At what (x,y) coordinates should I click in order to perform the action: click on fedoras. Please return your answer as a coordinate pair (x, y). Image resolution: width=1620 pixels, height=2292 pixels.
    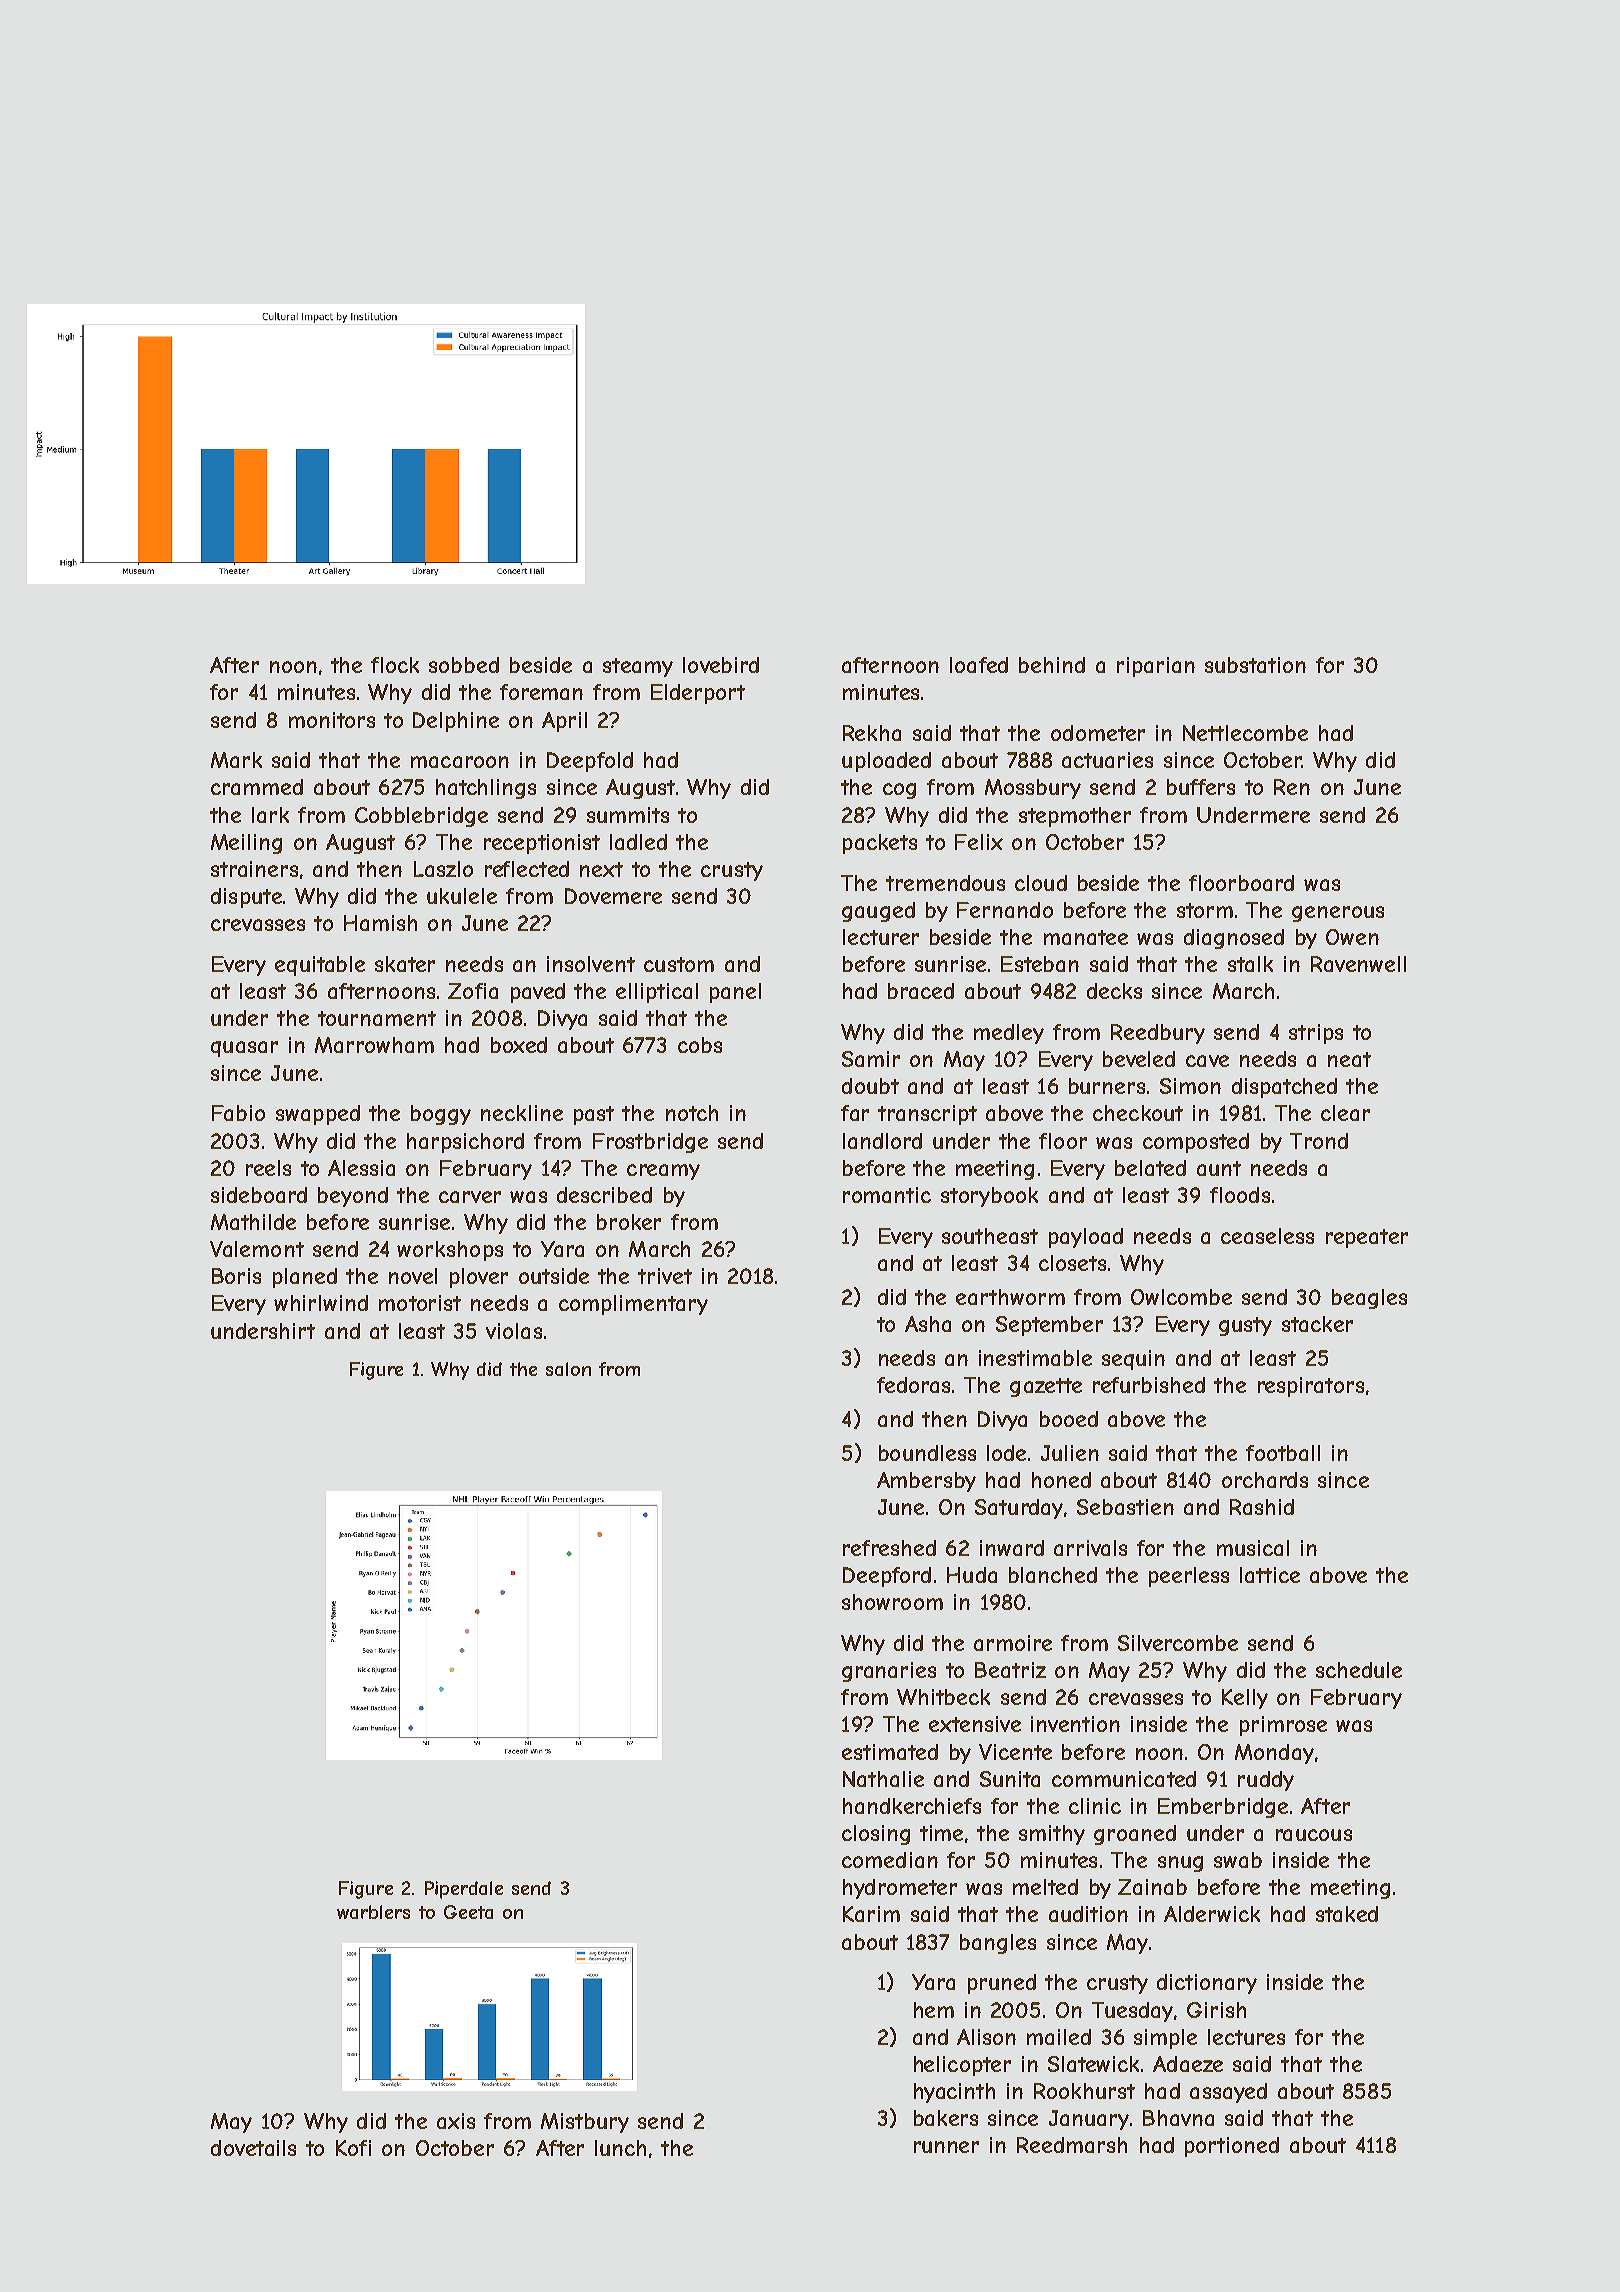
    Looking at the image, I should click on (913, 1385).
